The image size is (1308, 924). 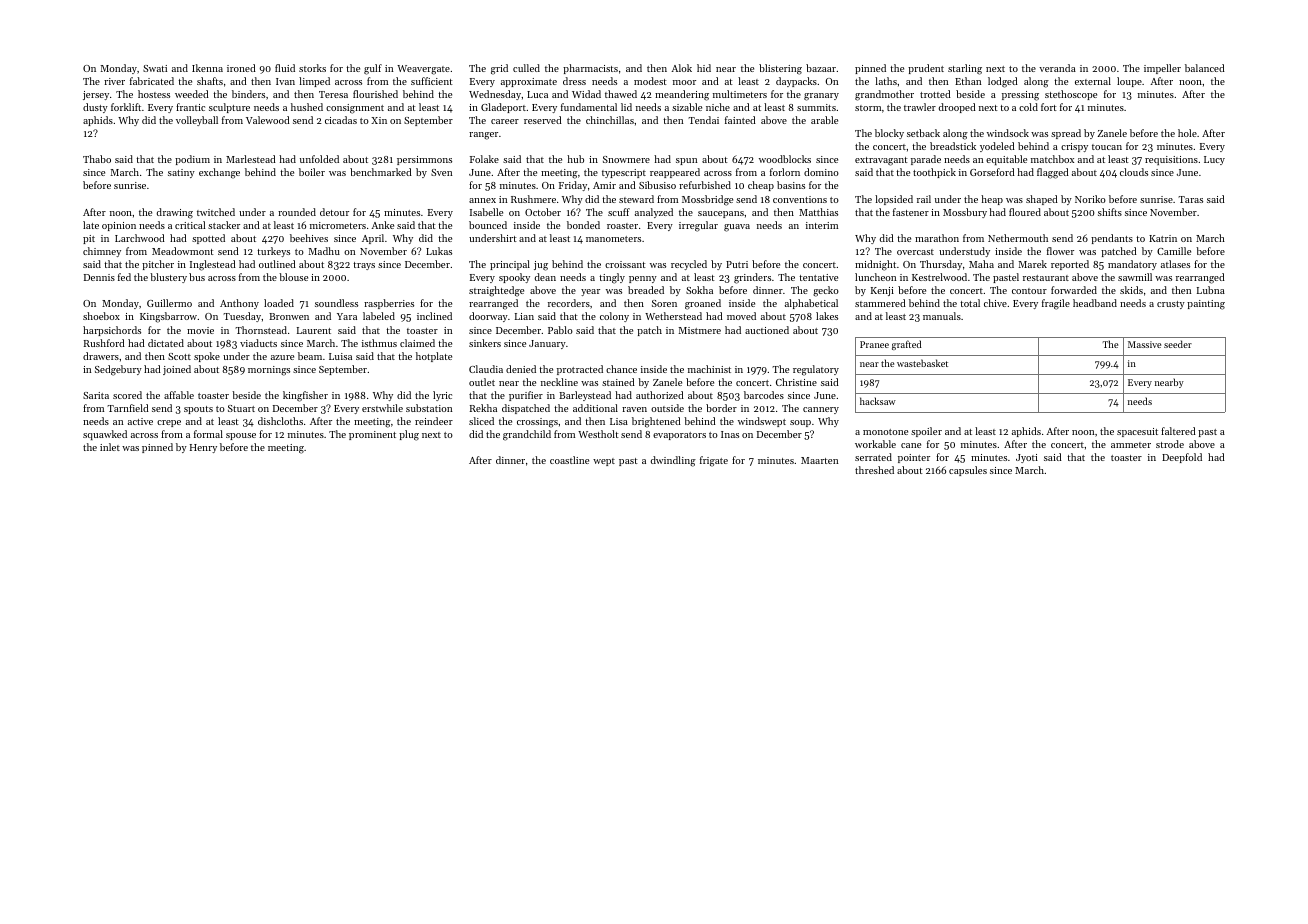 What do you see at coordinates (780, 69) in the screenshot?
I see `blistering` at bounding box center [780, 69].
